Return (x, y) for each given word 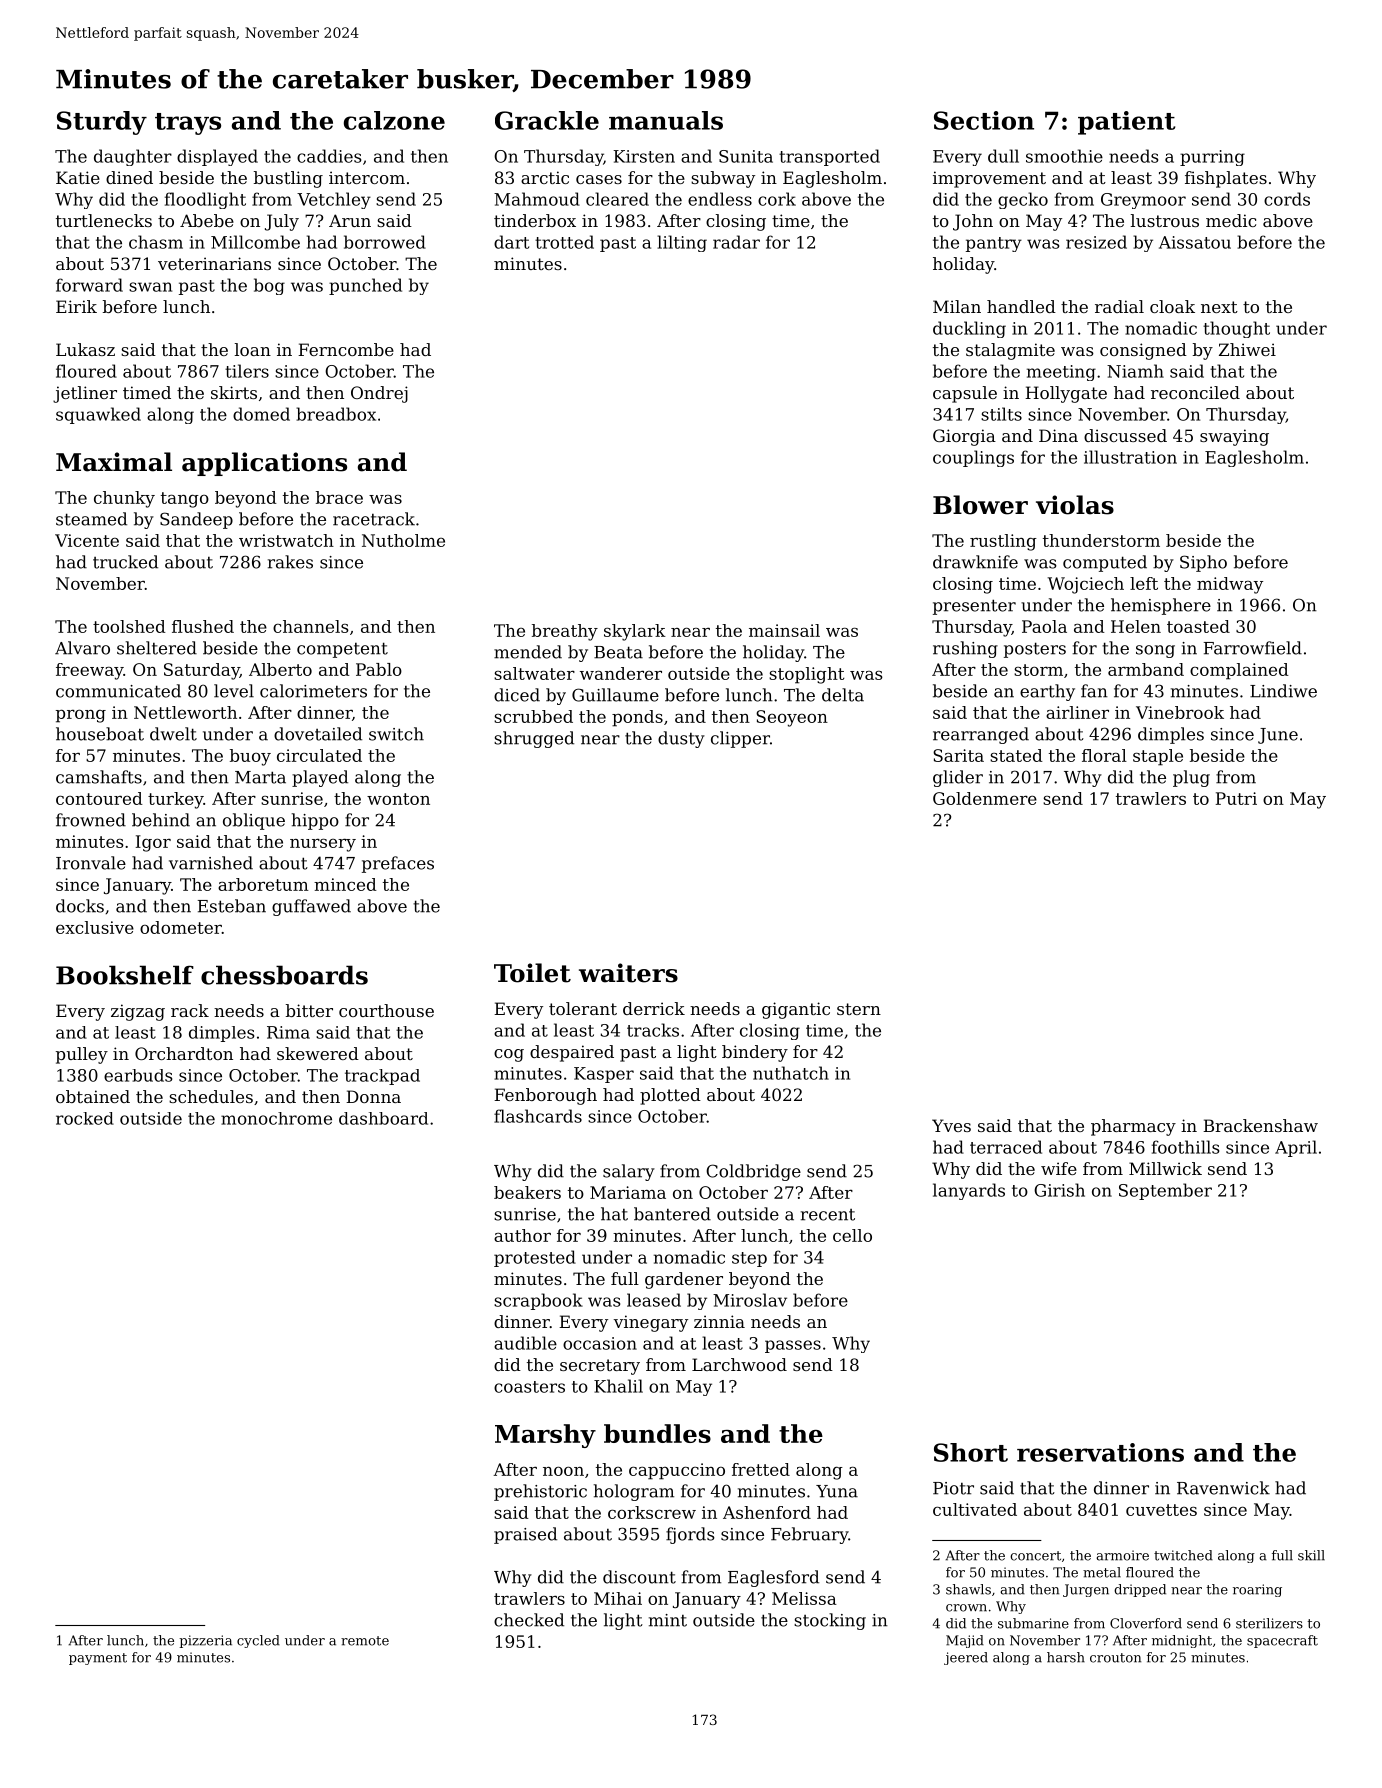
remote (365, 1641)
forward (89, 285)
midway (1230, 585)
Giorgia (964, 437)
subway (723, 179)
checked (529, 1620)
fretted (761, 1469)
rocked (85, 1118)
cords (1287, 199)
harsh (1066, 1657)
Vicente (87, 540)
